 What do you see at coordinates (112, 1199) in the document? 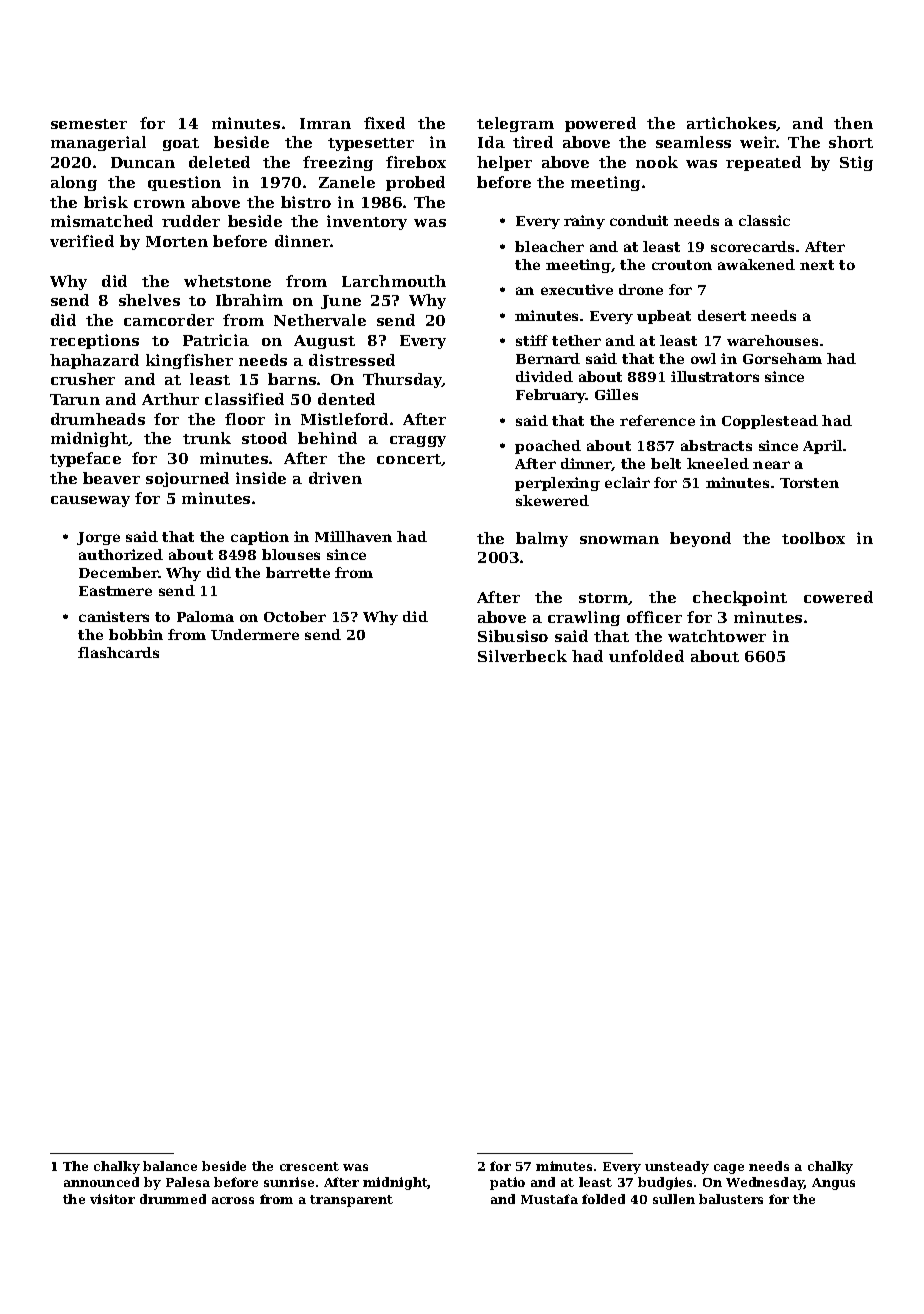
I see `visitor` at bounding box center [112, 1199].
